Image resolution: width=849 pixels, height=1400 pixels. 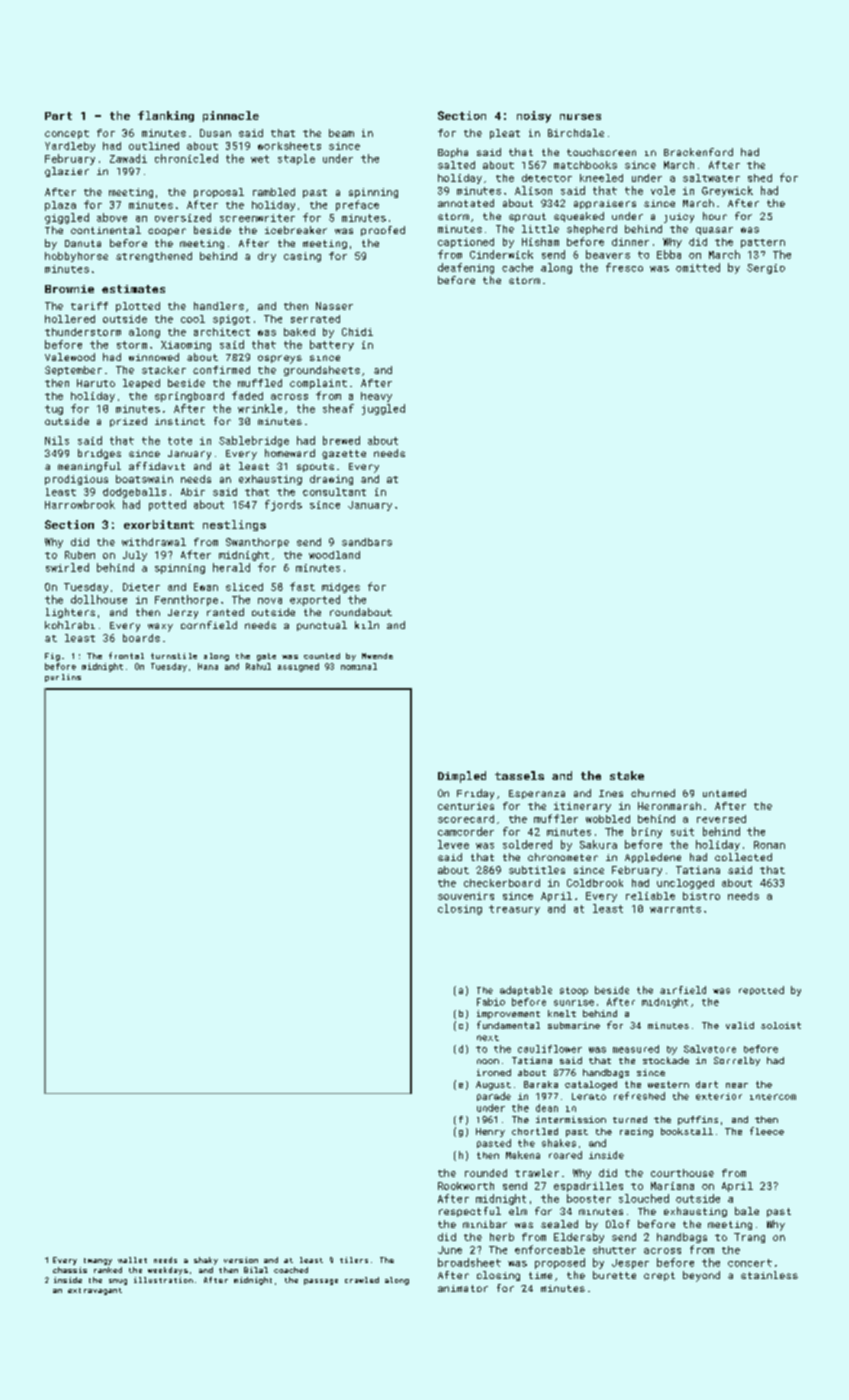 What do you see at coordinates (462, 777) in the image?
I see `Dimpled` at bounding box center [462, 777].
